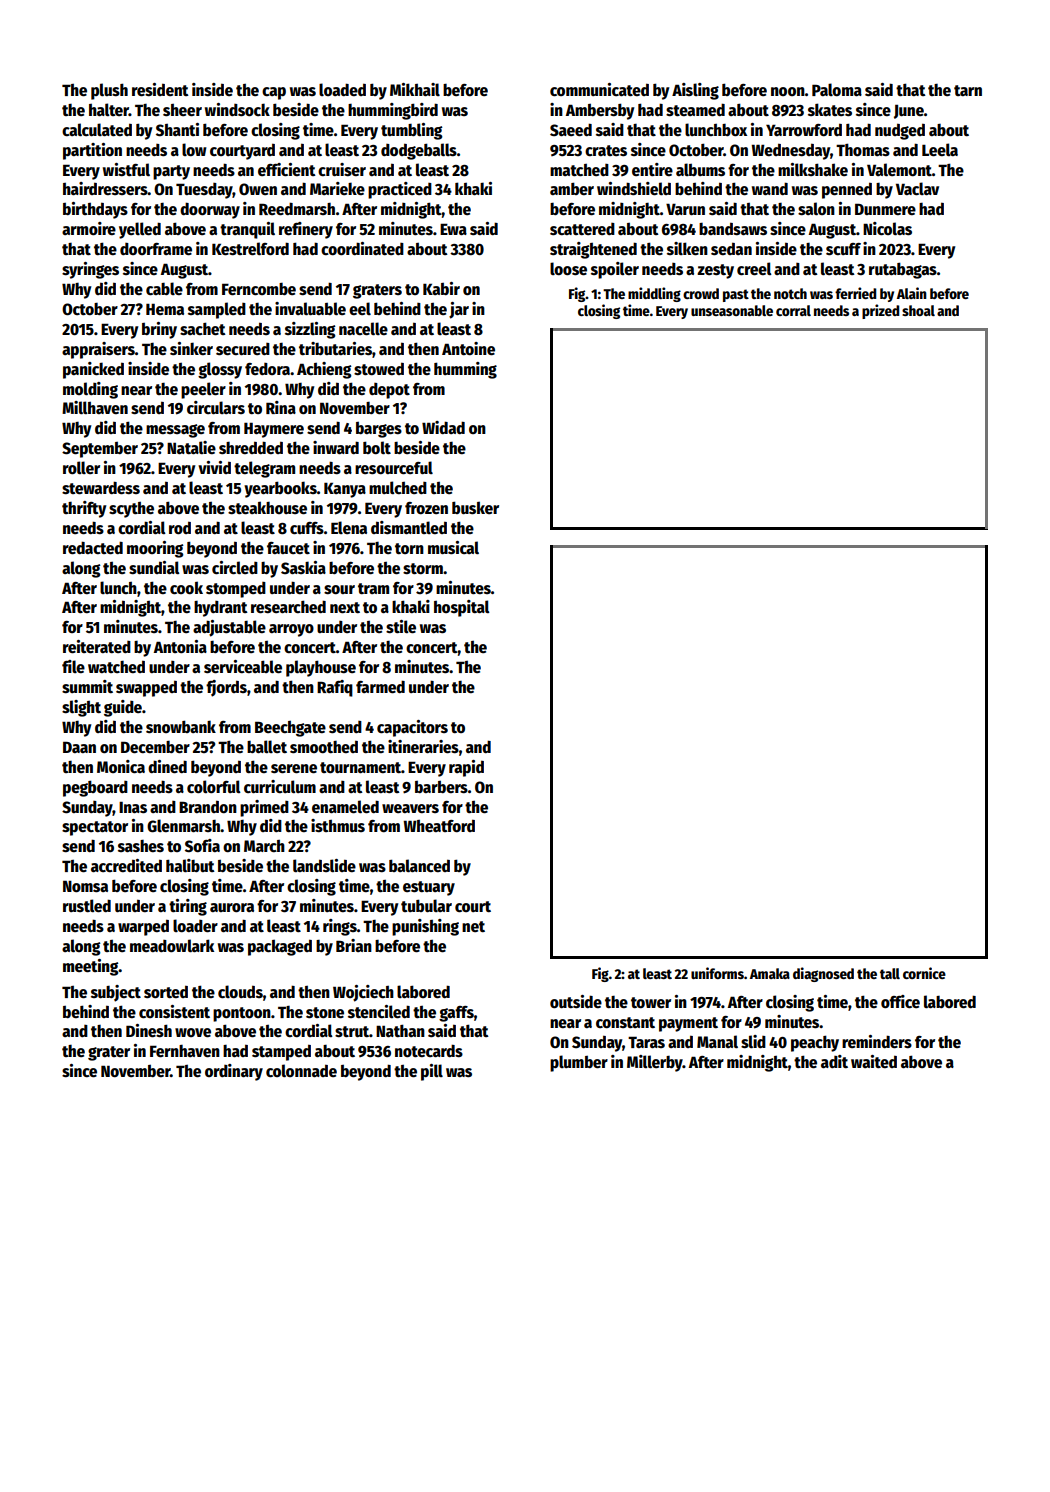 The image size is (1050, 1492). I want to click on itineraries, so click(423, 747).
